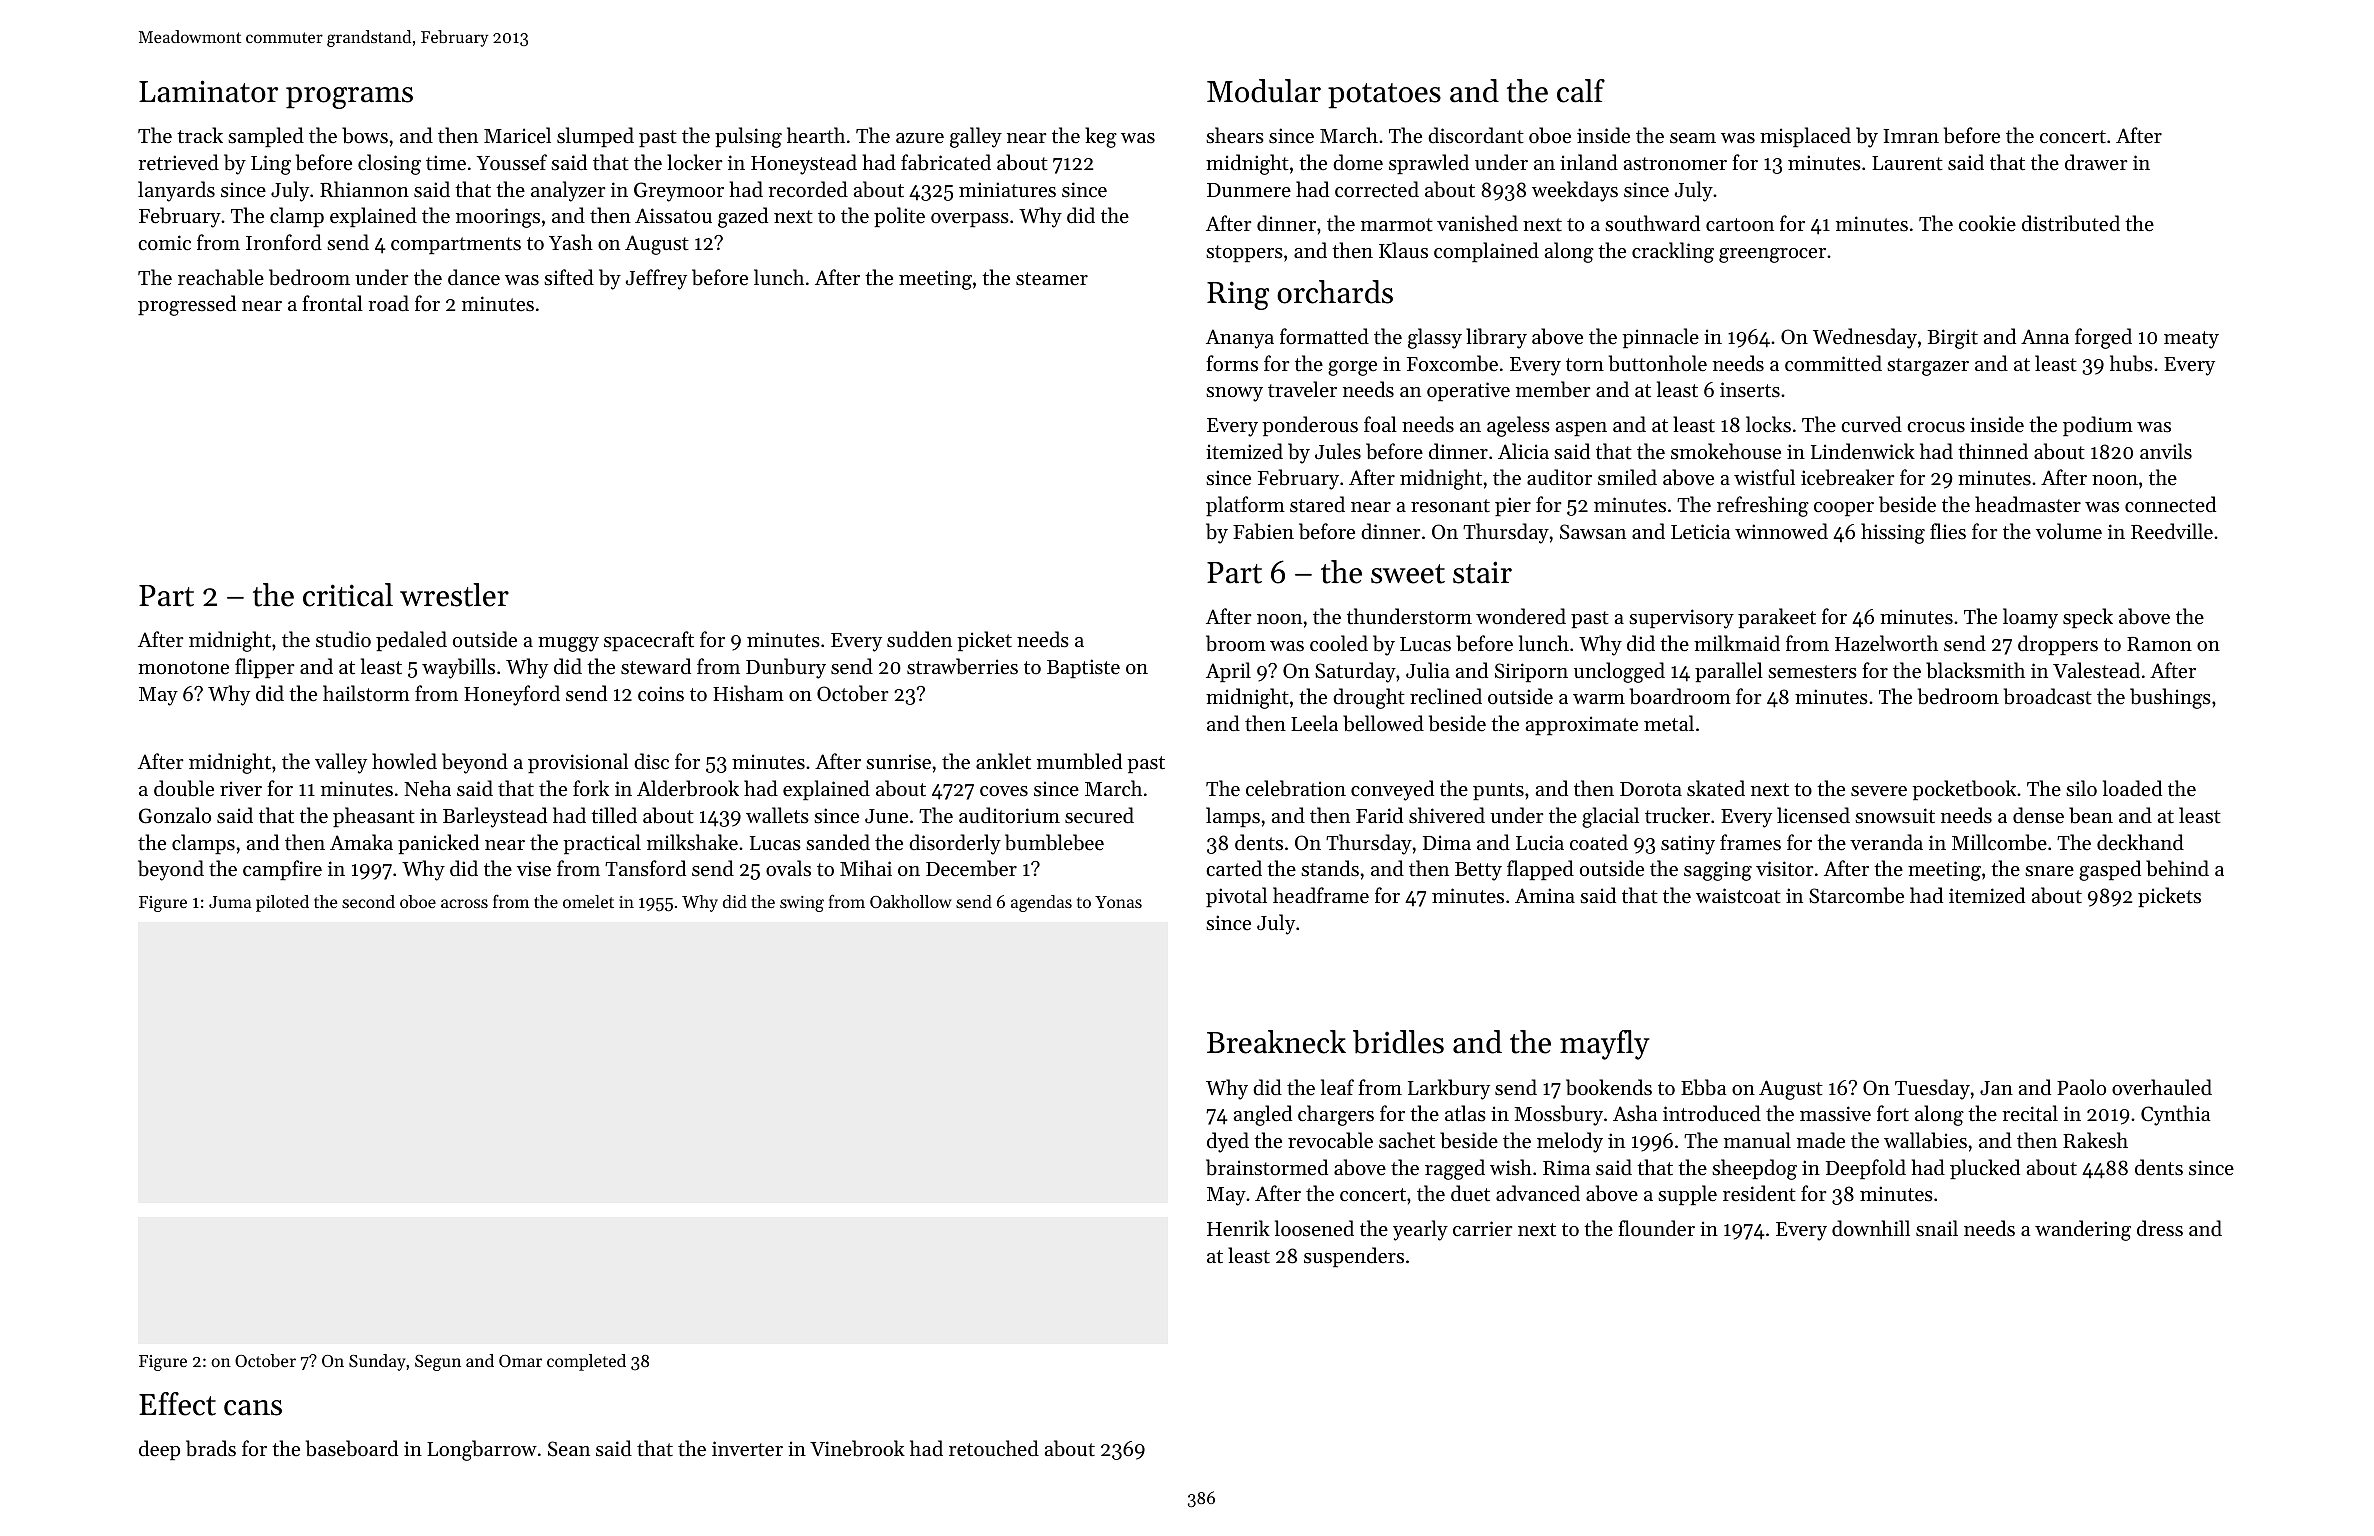 This screenshot has width=2374, height=1536. What do you see at coordinates (1052, 279) in the screenshot?
I see `steamer` at bounding box center [1052, 279].
